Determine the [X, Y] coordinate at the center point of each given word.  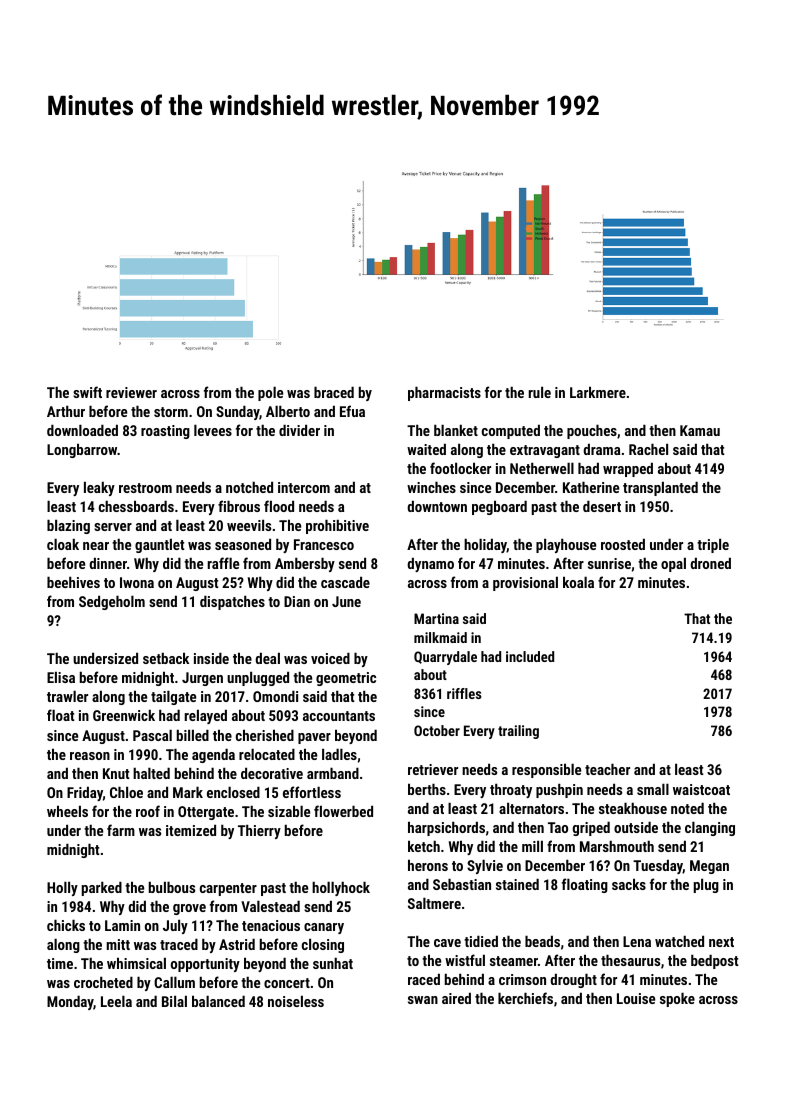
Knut [116, 773]
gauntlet [160, 545]
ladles [339, 754]
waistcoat [701, 789]
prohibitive [337, 526]
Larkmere [598, 392]
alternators [531, 808]
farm [121, 830]
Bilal [174, 1001]
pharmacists [444, 393]
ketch [424, 846]
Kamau [700, 430]
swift [87, 392]
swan [423, 1000]
